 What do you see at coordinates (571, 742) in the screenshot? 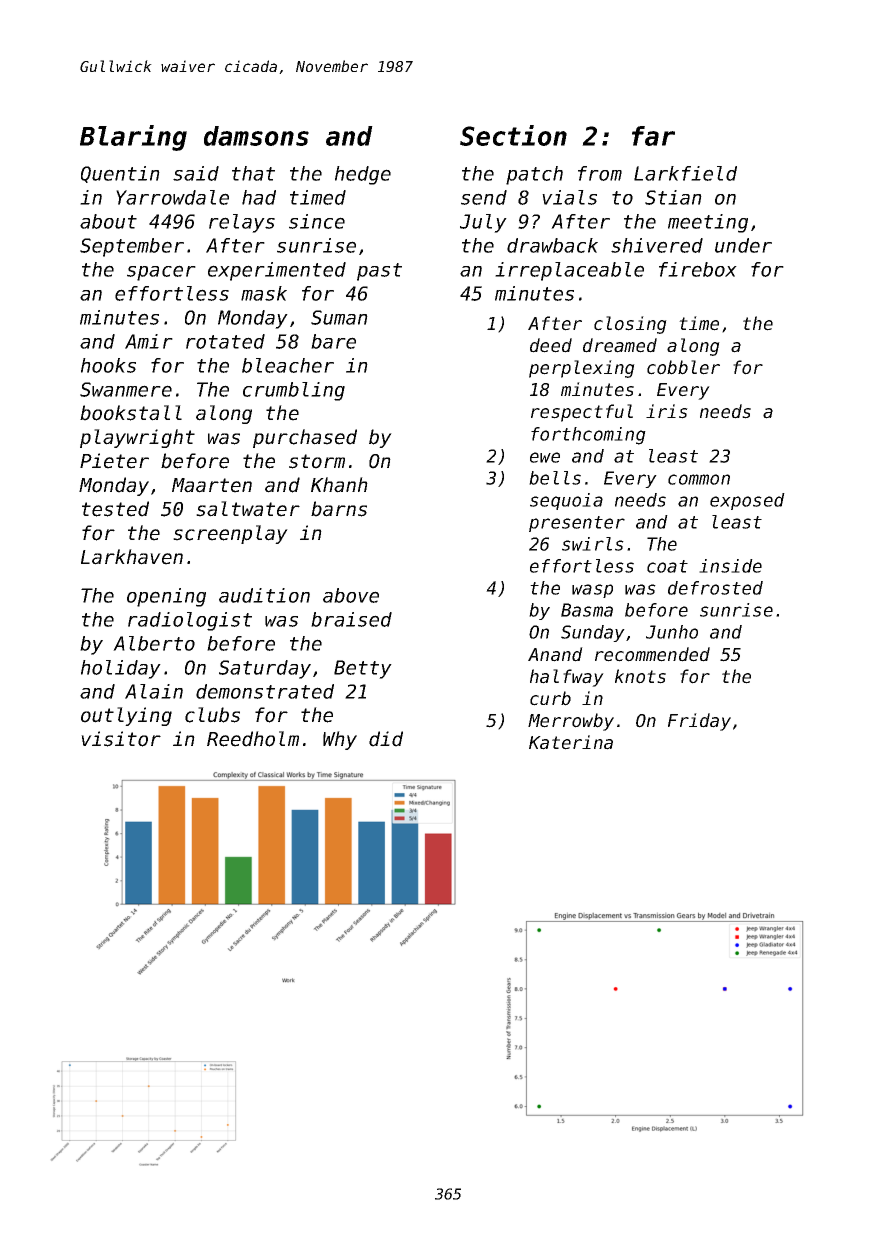
I see `Katerina` at bounding box center [571, 742].
